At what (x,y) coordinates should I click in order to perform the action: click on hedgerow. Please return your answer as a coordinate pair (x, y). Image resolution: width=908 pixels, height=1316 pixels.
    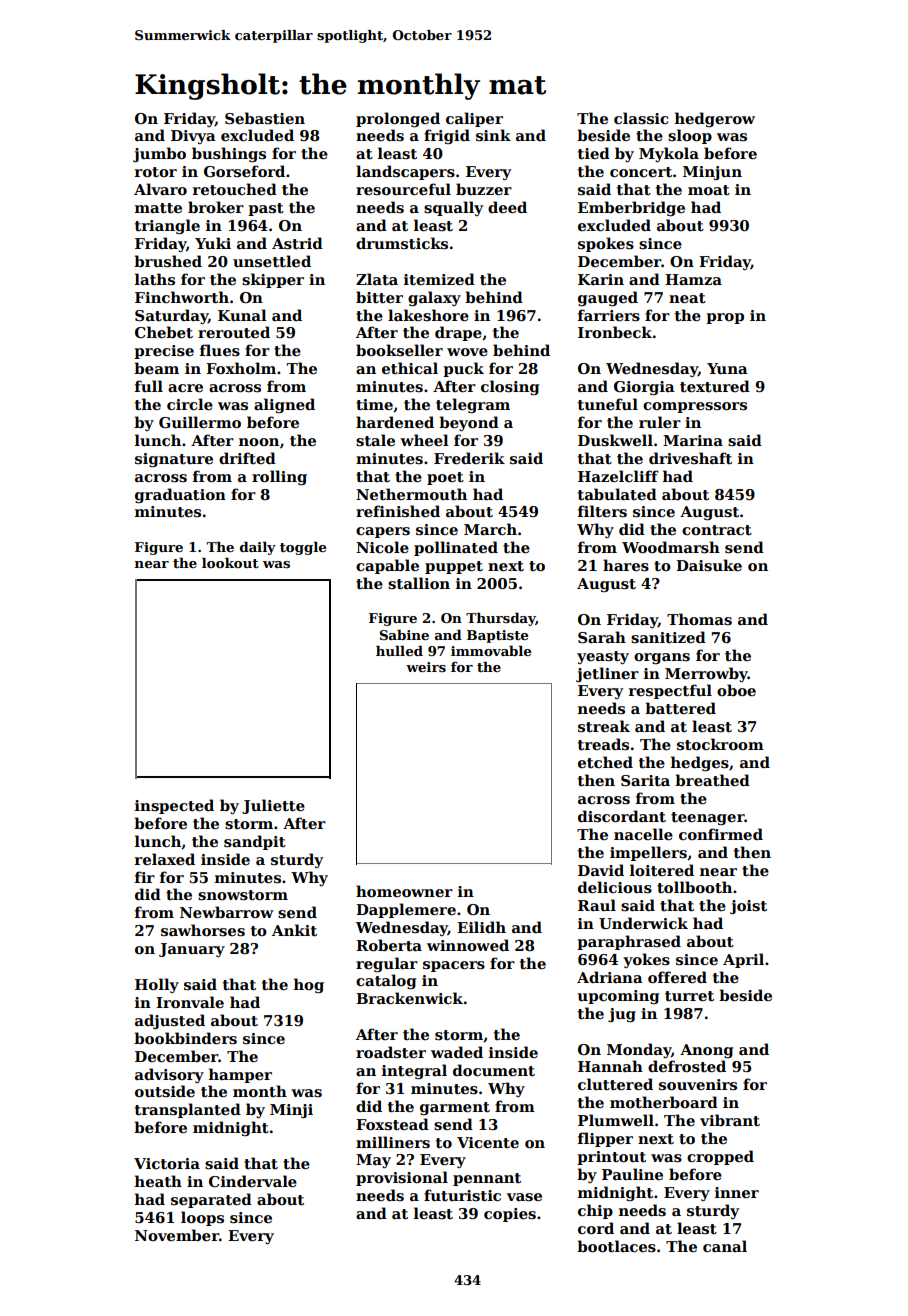
    Looking at the image, I should click on (715, 119).
